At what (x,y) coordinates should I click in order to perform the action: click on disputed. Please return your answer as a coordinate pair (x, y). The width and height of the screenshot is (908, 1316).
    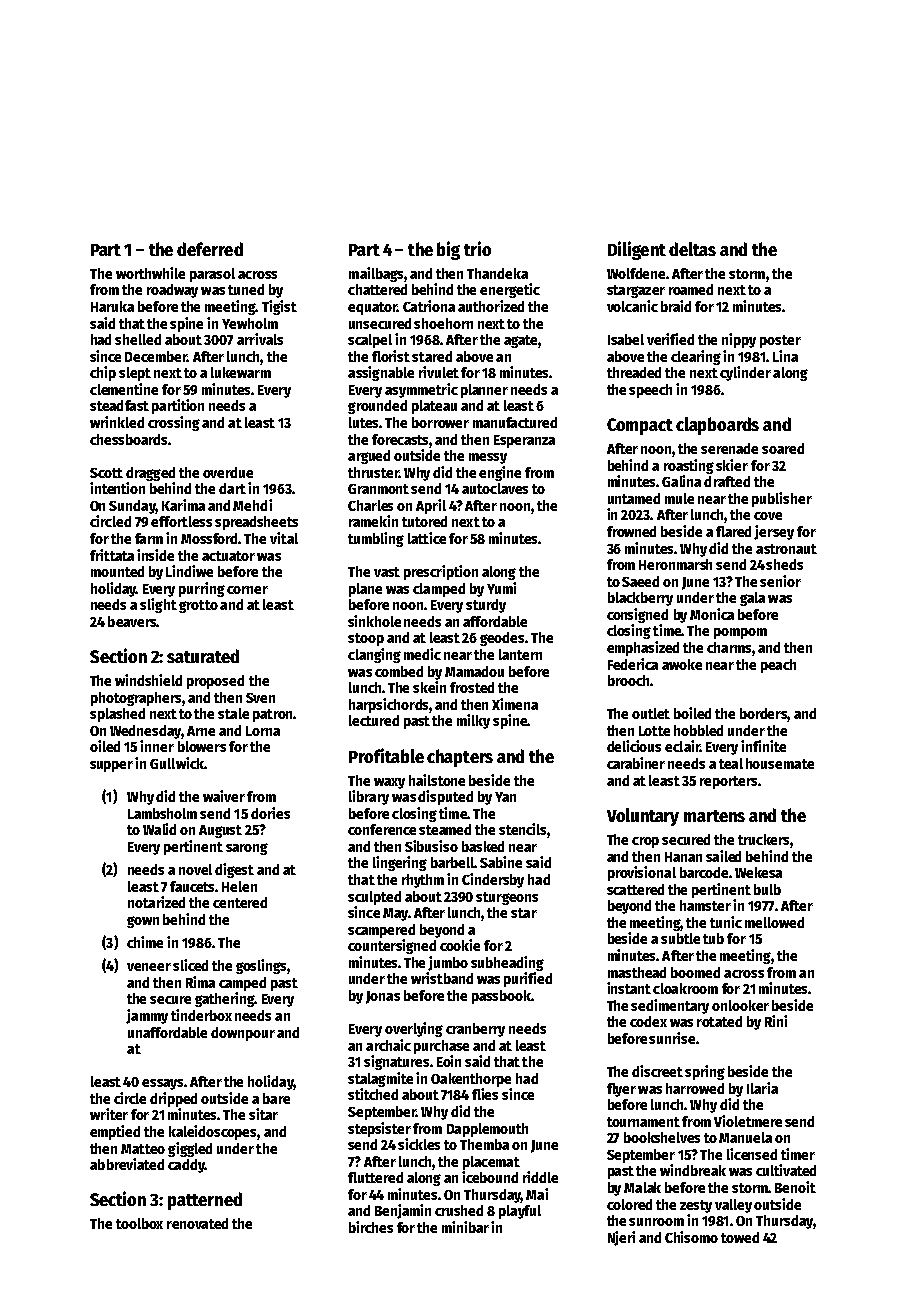
    Looking at the image, I should click on (445, 797).
